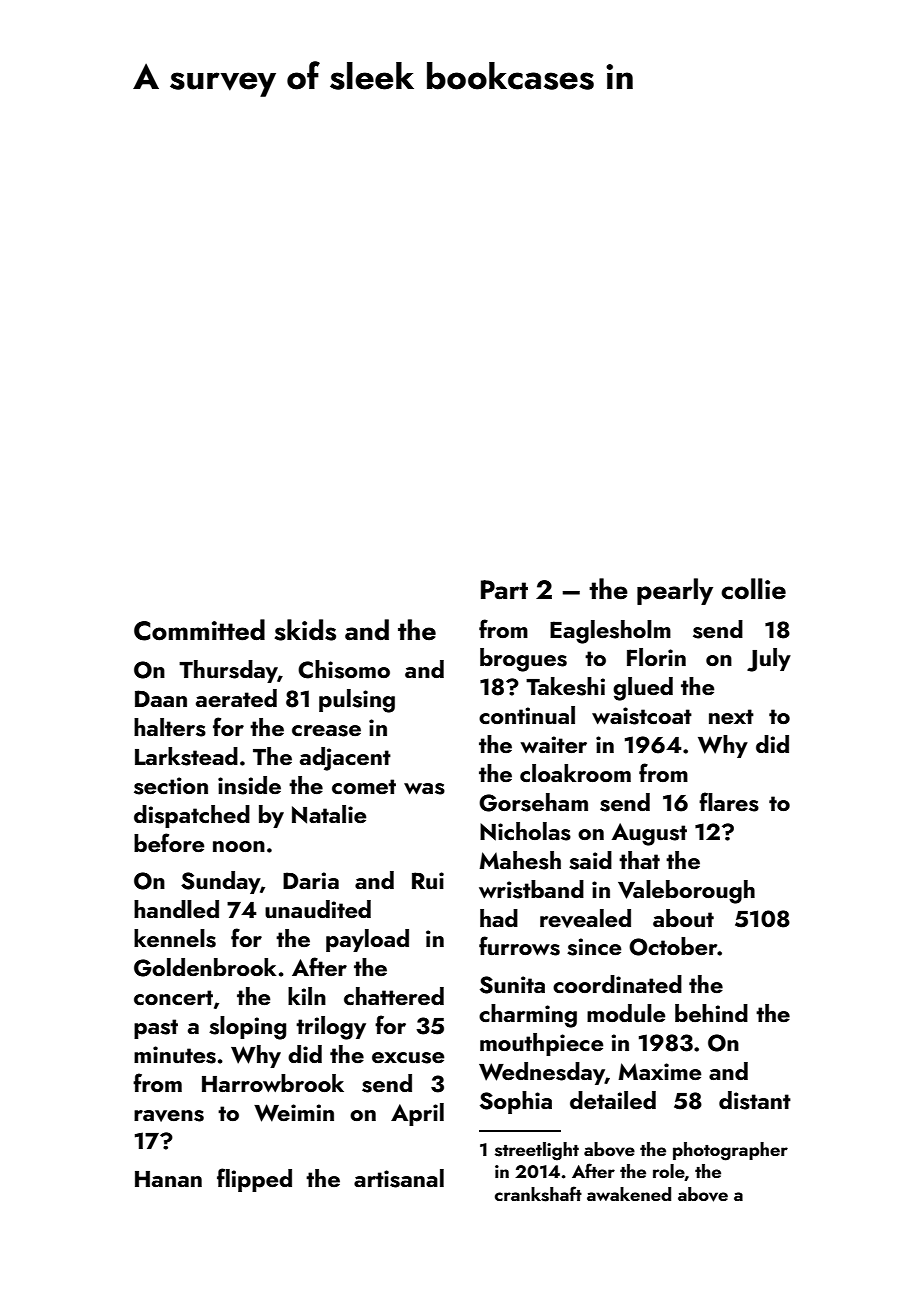 The image size is (924, 1311). Describe the element at coordinates (711, 1013) in the screenshot. I see `behind` at that location.
